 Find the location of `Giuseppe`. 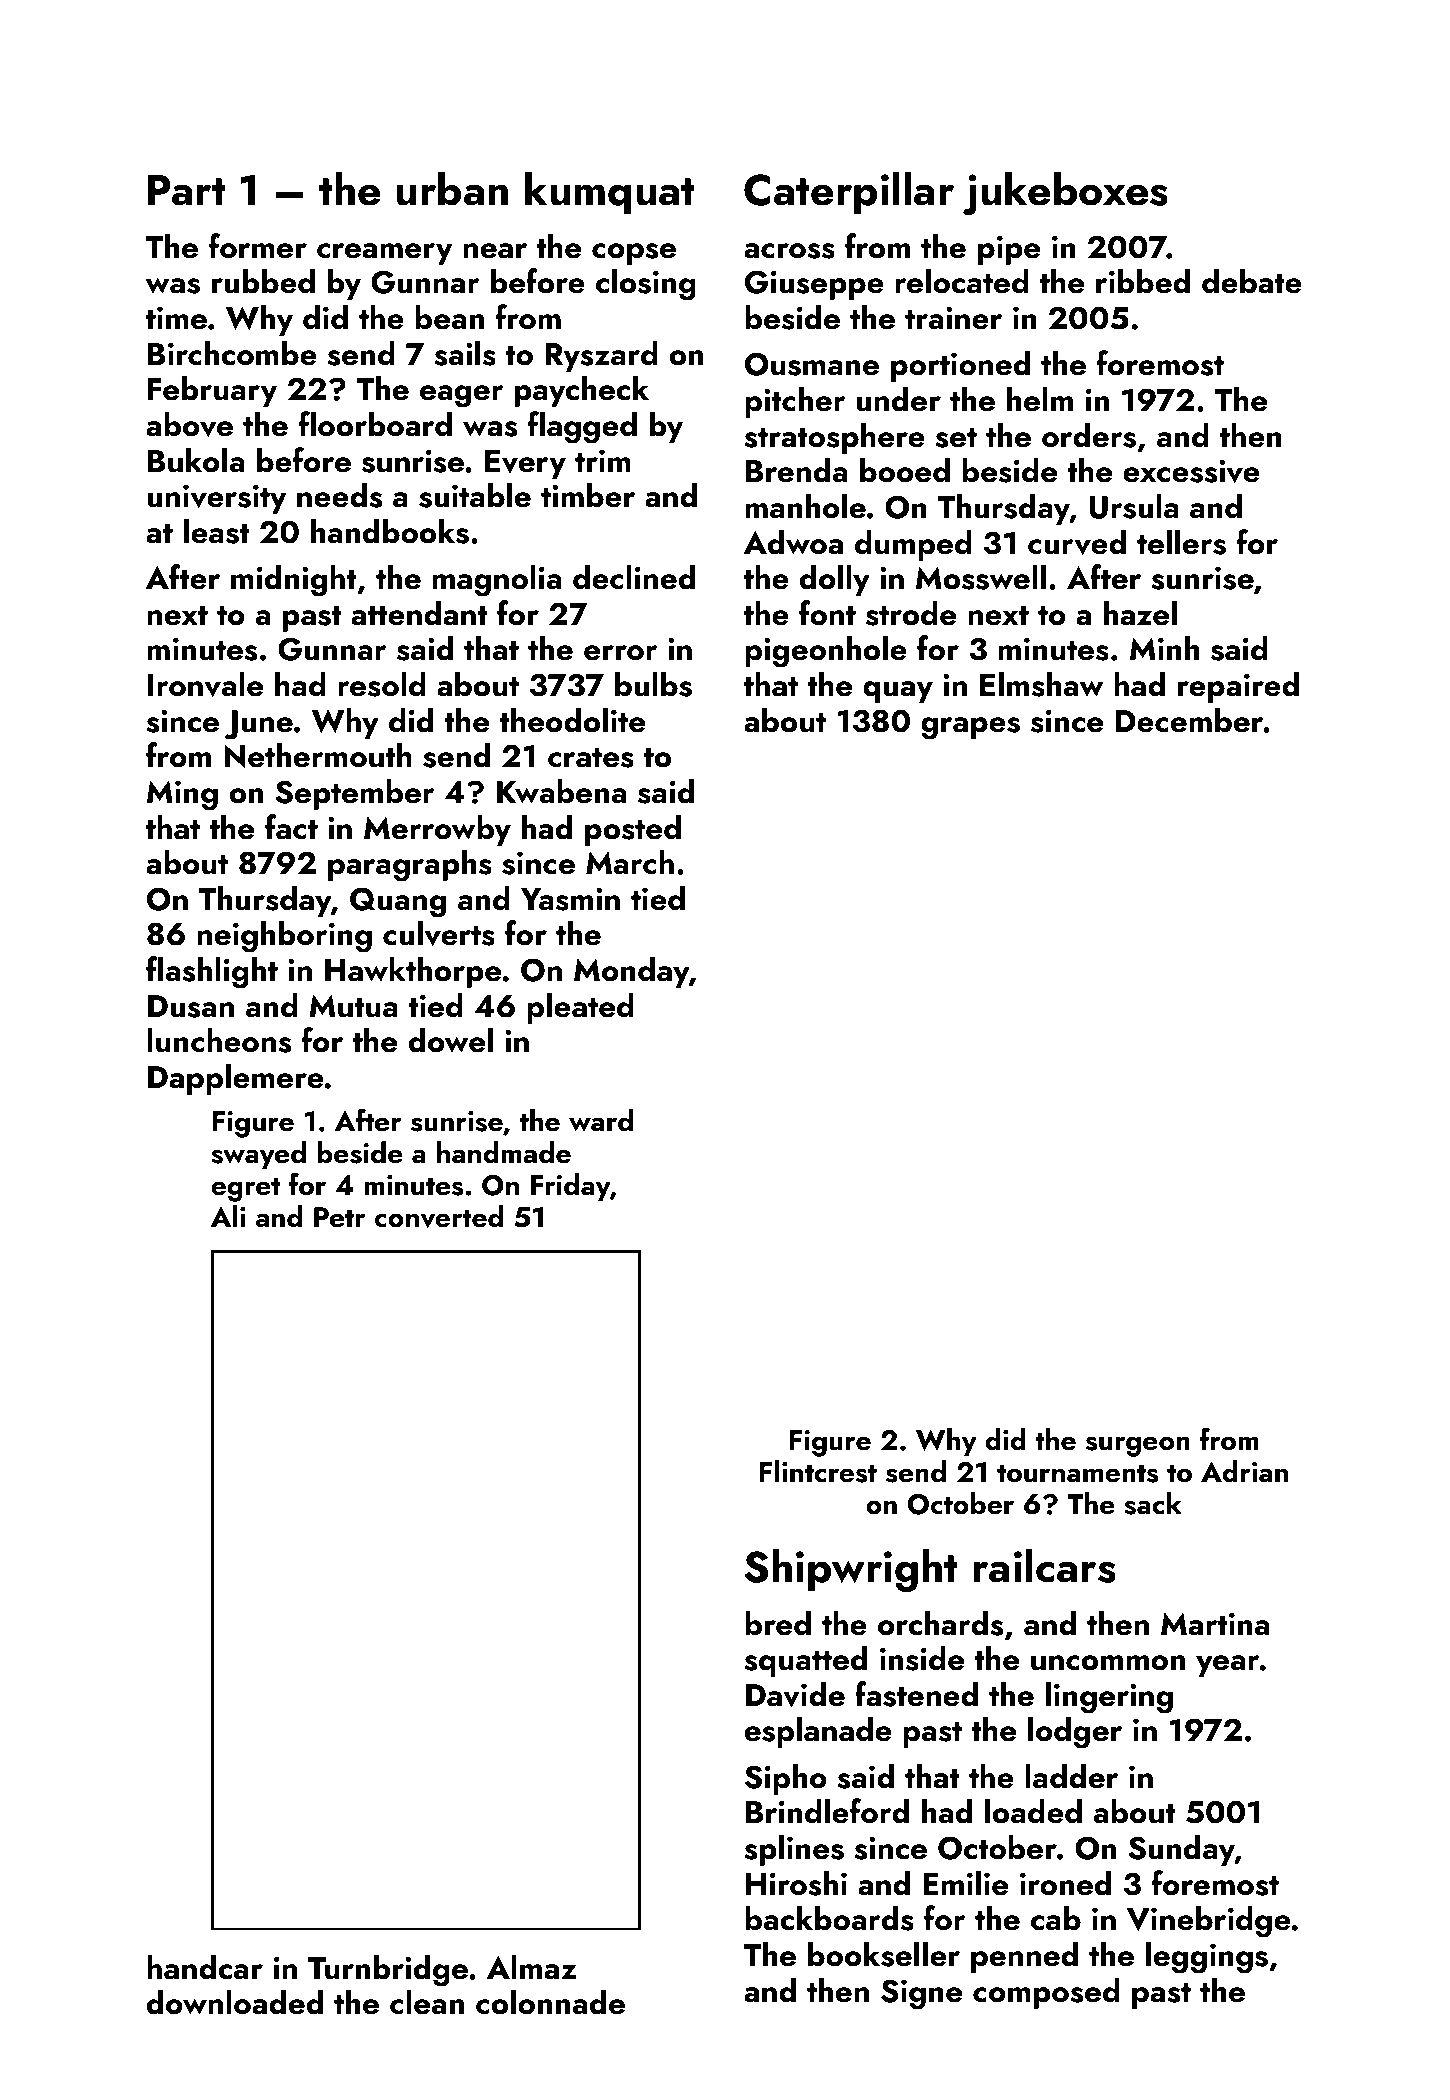

Giuseppe is located at coordinates (814, 285).
